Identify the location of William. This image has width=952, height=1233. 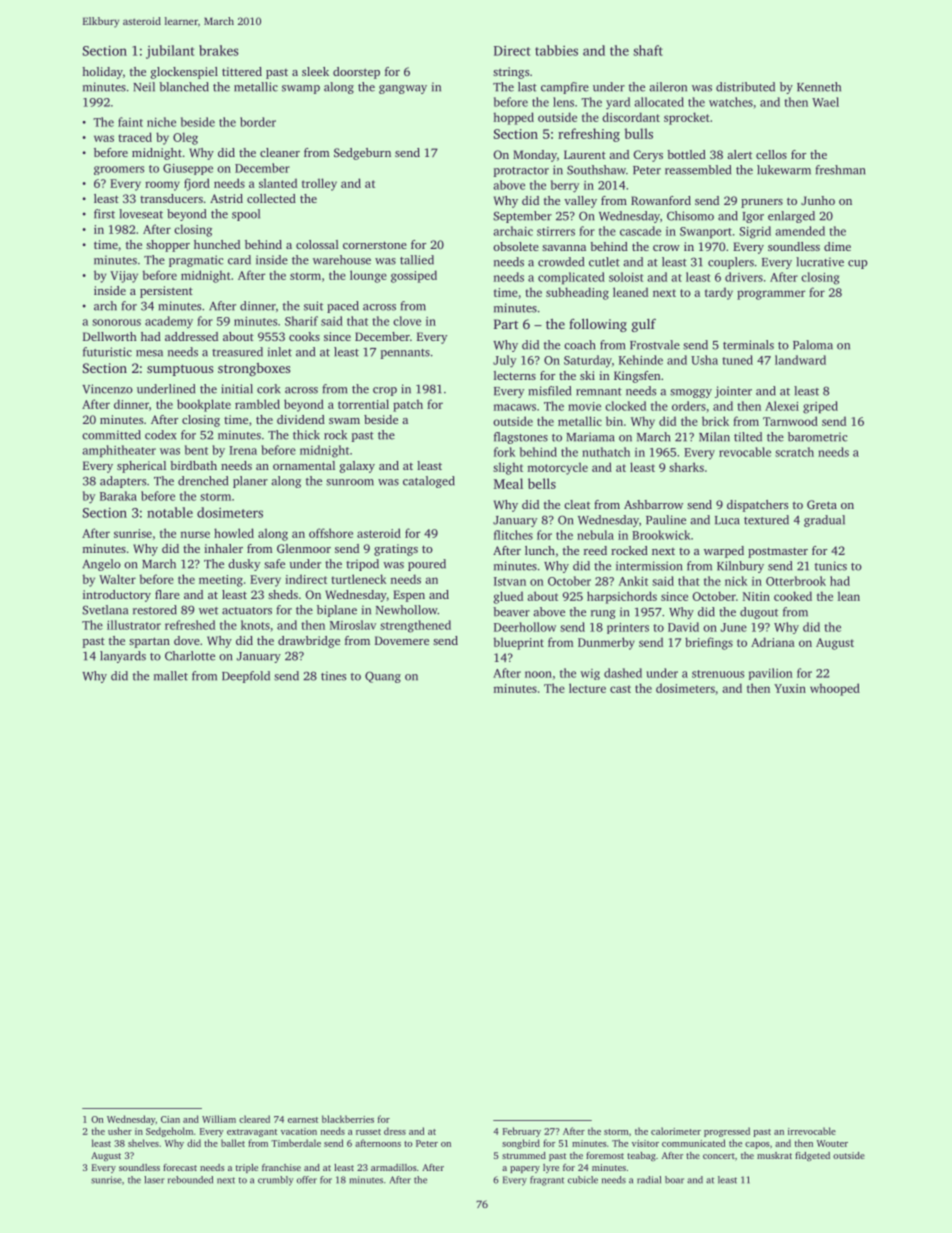
(219, 1119).
